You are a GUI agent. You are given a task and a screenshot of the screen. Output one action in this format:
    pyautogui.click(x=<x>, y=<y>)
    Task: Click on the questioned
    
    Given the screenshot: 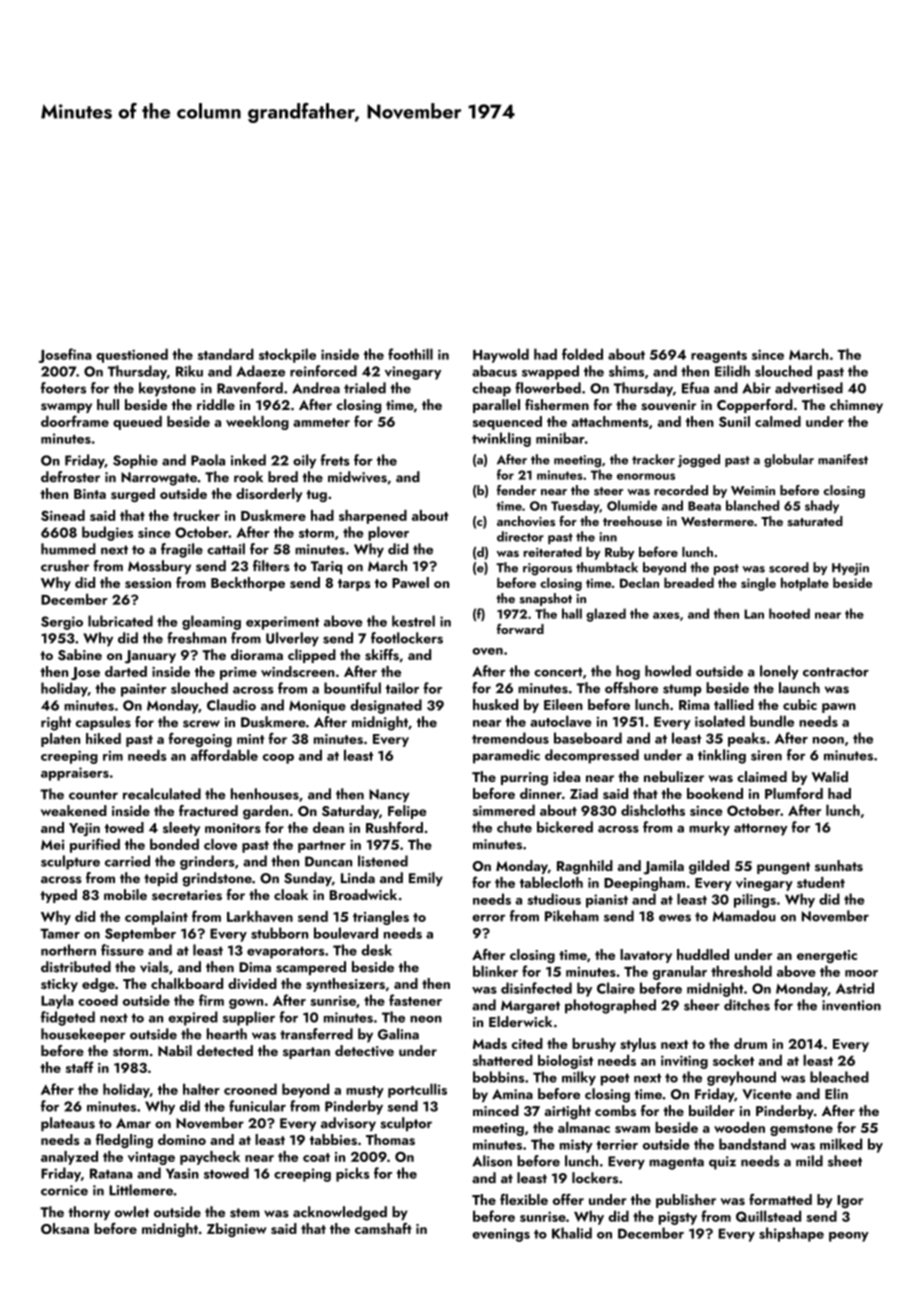 What is the action you would take?
    pyautogui.click(x=132, y=355)
